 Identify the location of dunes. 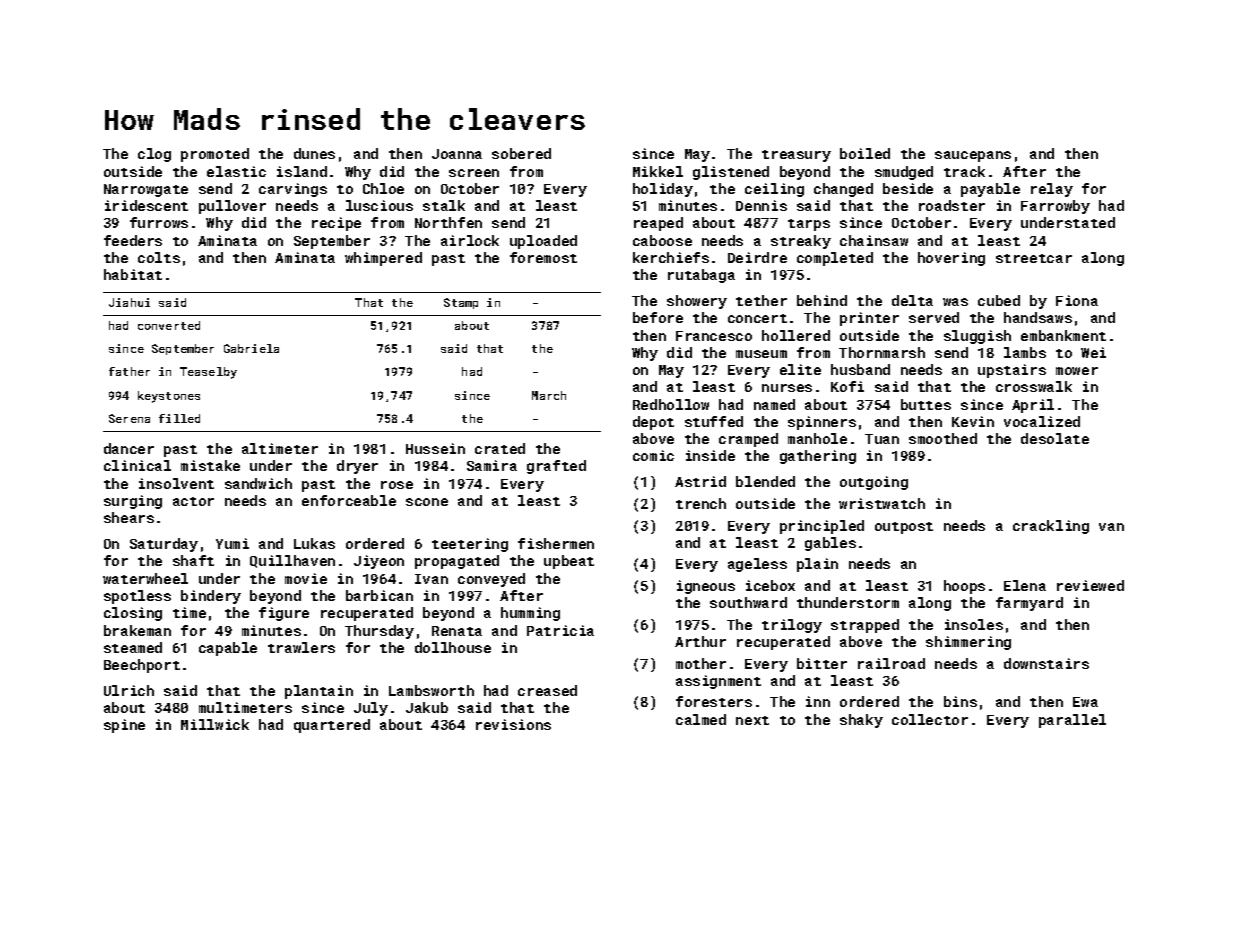
(314, 153).
